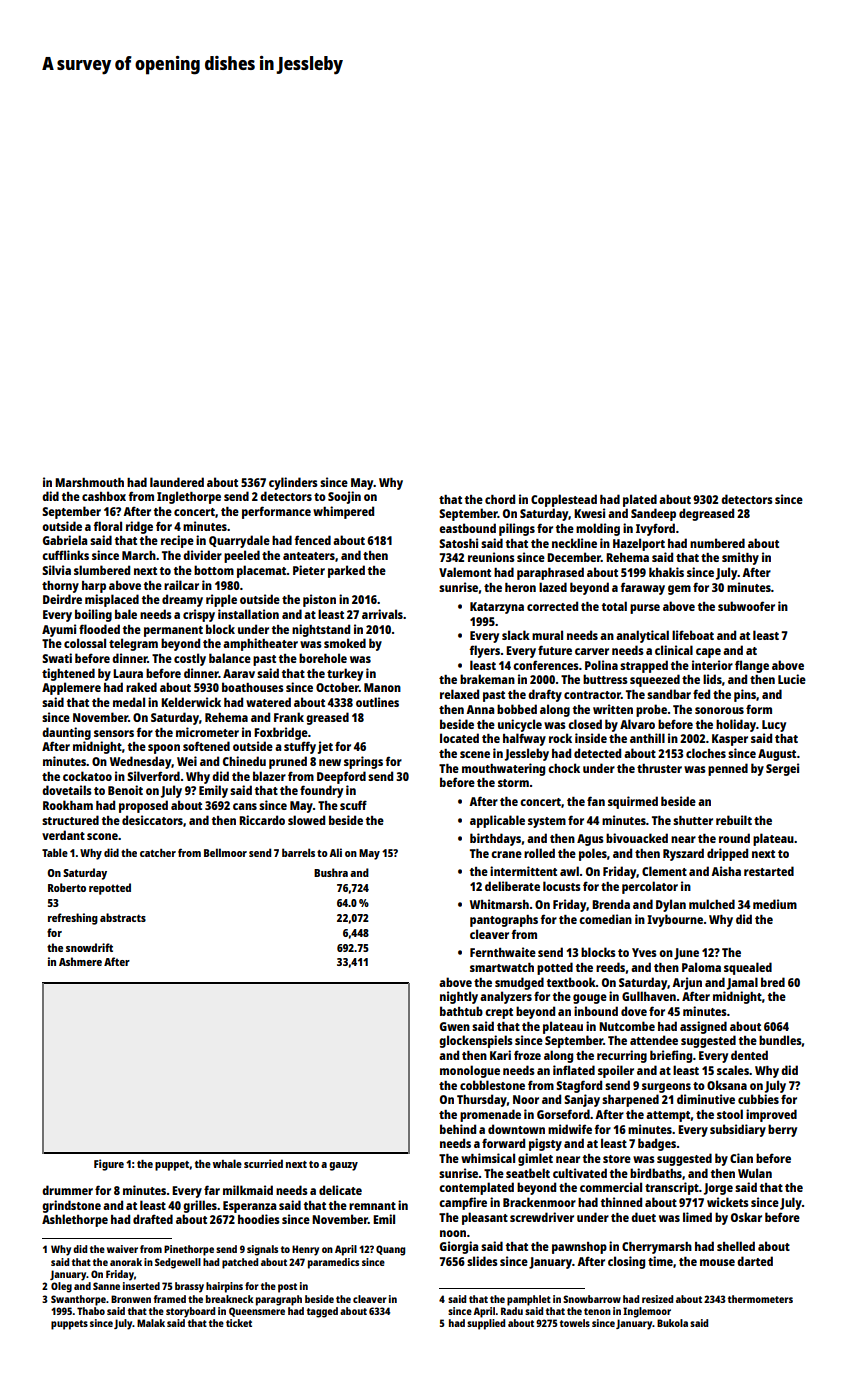 The width and height of the page is (849, 1400). I want to click on scurried, so click(263, 1163).
